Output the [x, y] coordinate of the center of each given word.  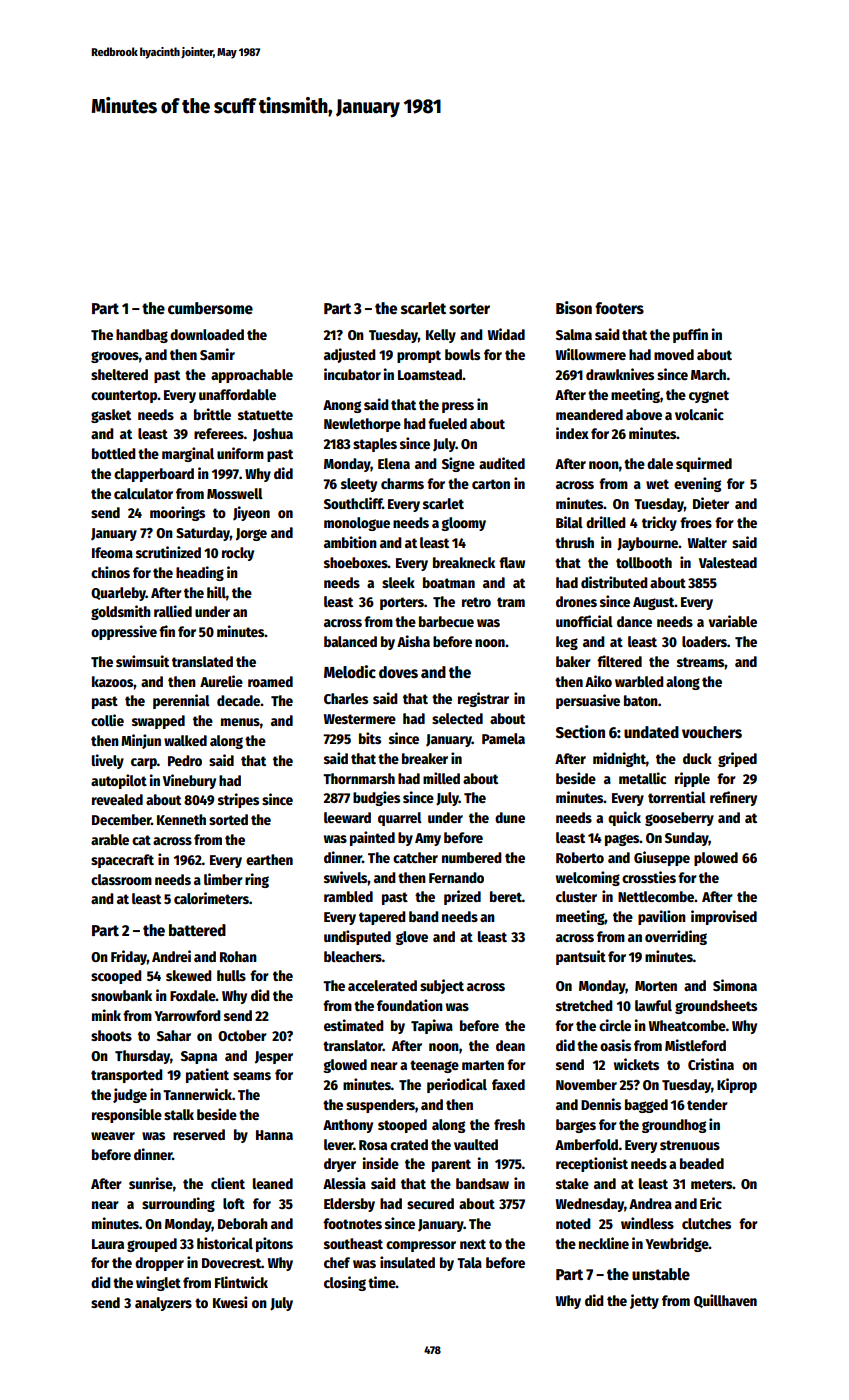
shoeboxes [356, 562]
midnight [619, 759]
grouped [152, 1245]
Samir [217, 354]
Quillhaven [725, 1301]
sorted [228, 819]
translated [202, 661]
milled [441, 778]
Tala [469, 1262]
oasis [615, 1045]
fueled [447, 423]
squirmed [704, 464]
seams [252, 1076]
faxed [508, 1084]
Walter [707, 542]
